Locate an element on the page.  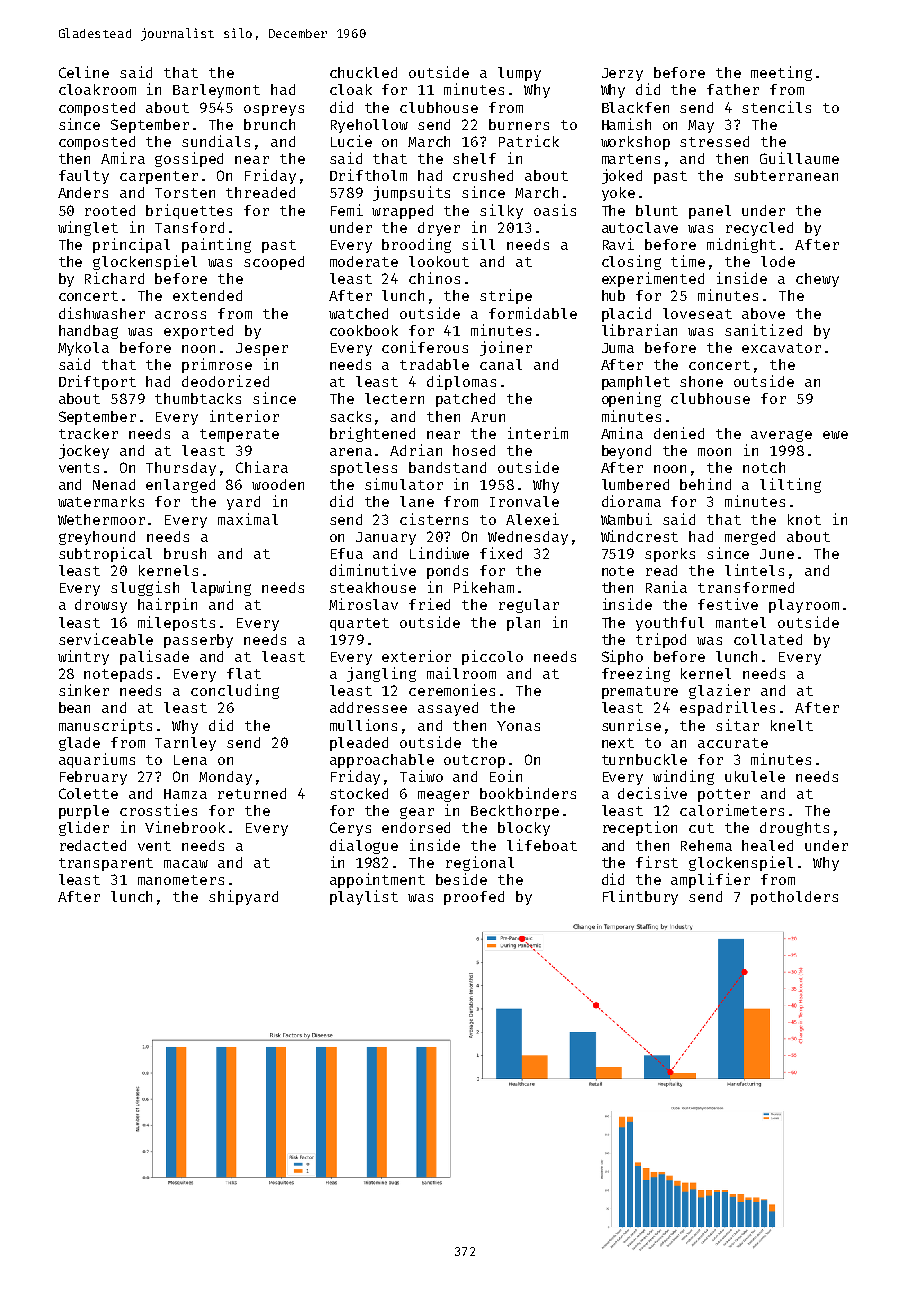
jockey is located at coordinates (84, 451).
